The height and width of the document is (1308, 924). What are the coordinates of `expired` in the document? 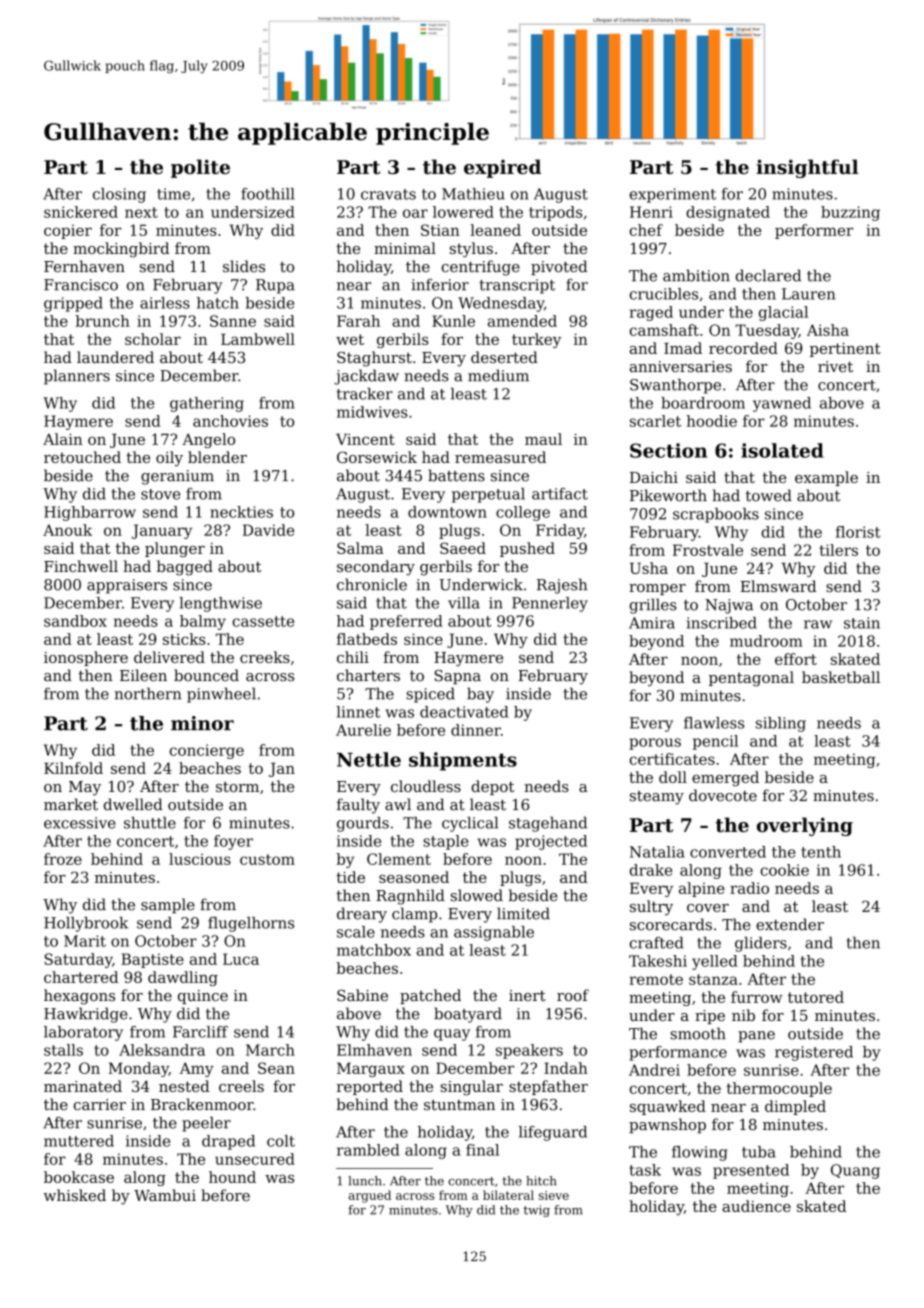 It's located at (502, 168).
